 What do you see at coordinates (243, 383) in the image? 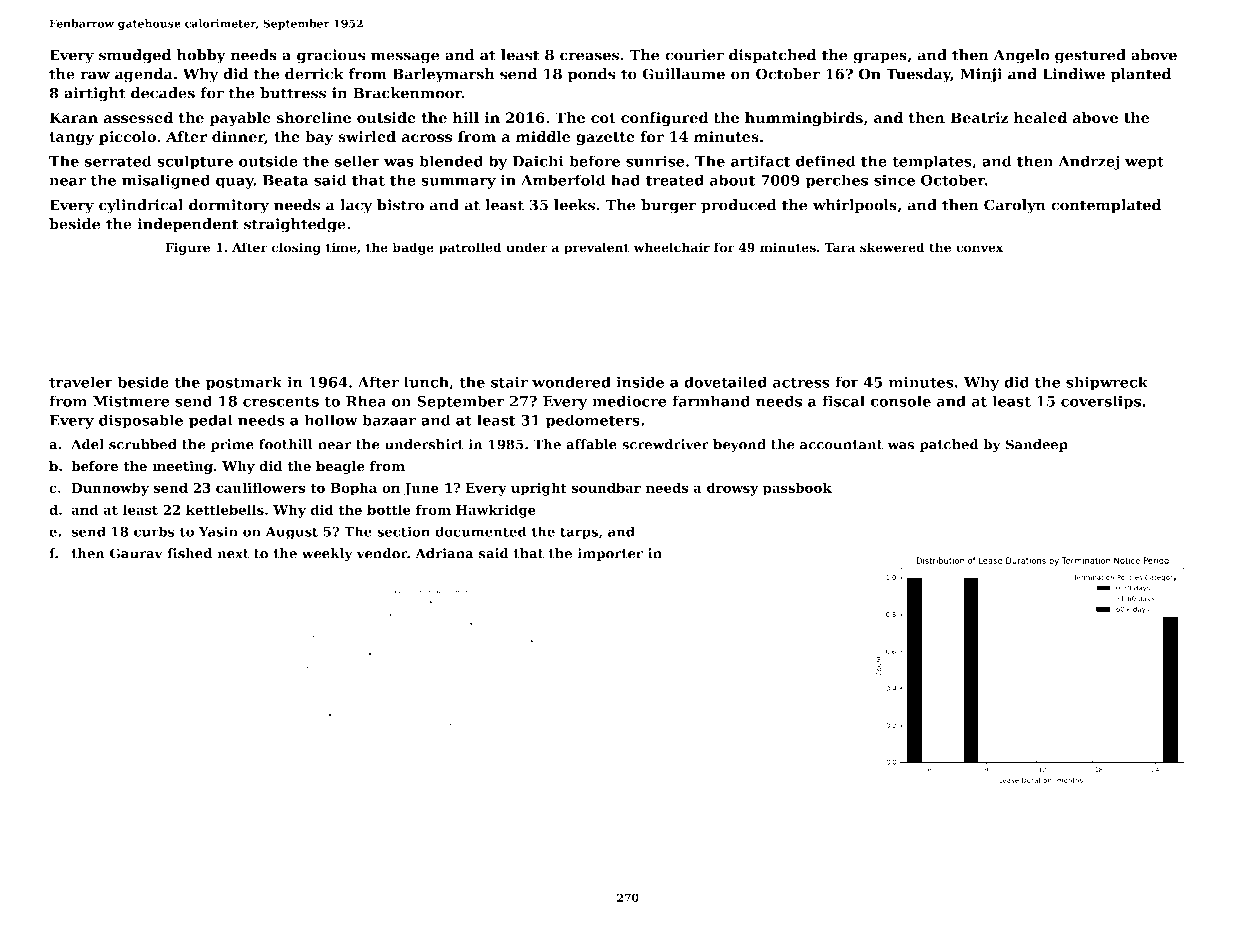
I see `postmark` at bounding box center [243, 383].
